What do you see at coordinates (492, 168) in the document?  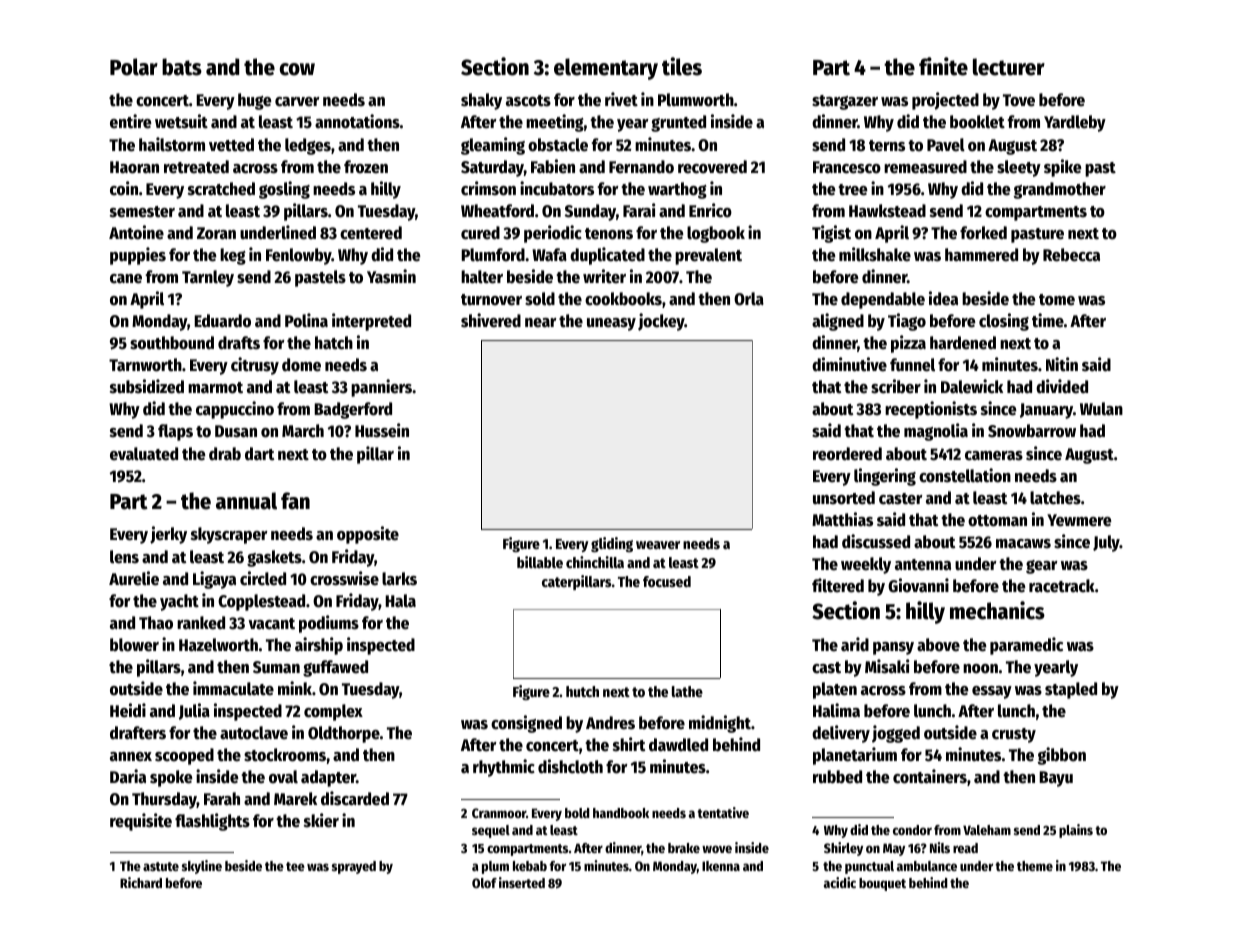 I see `Saturday` at bounding box center [492, 168].
